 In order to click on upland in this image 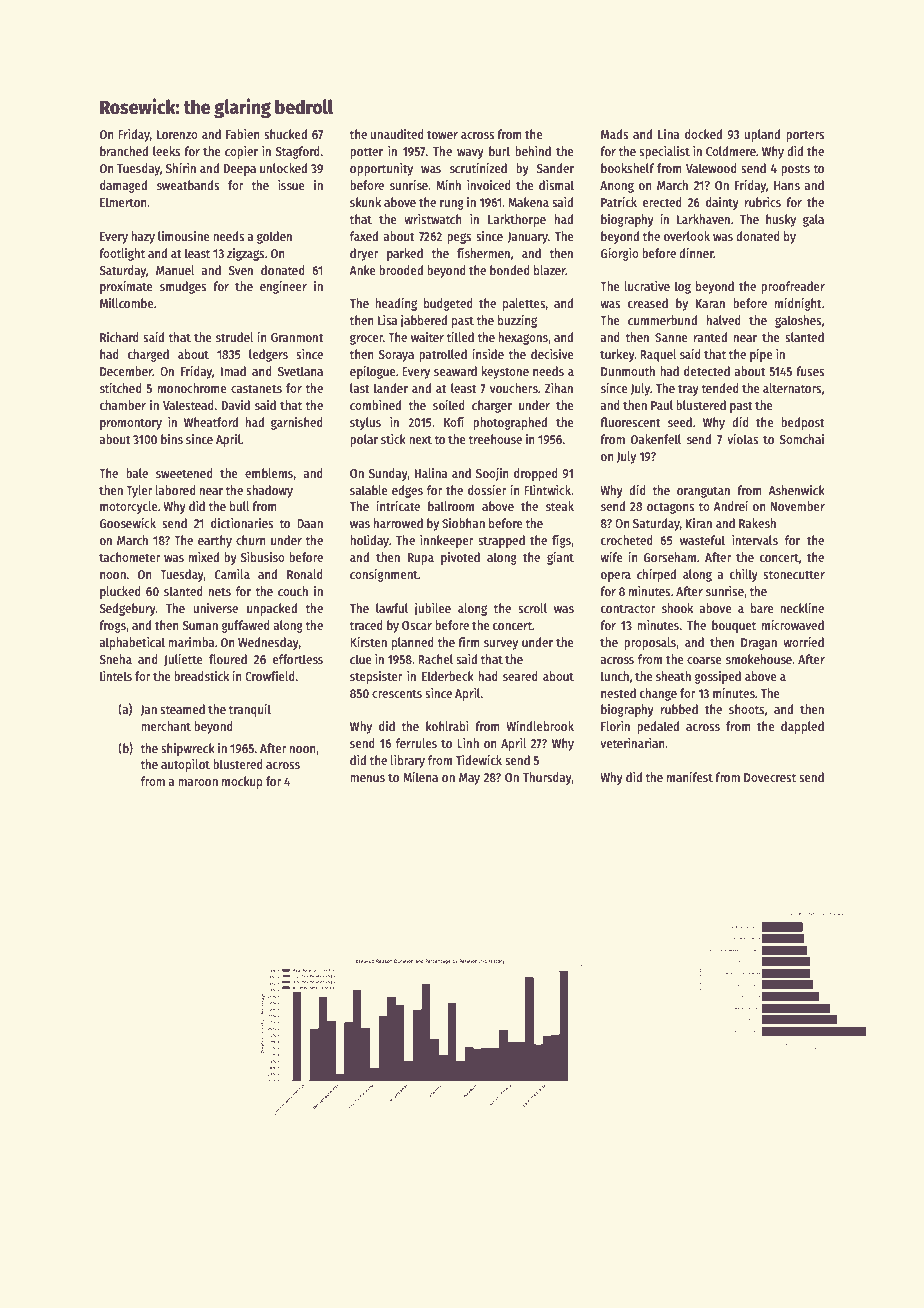, I will do `click(762, 135)`.
